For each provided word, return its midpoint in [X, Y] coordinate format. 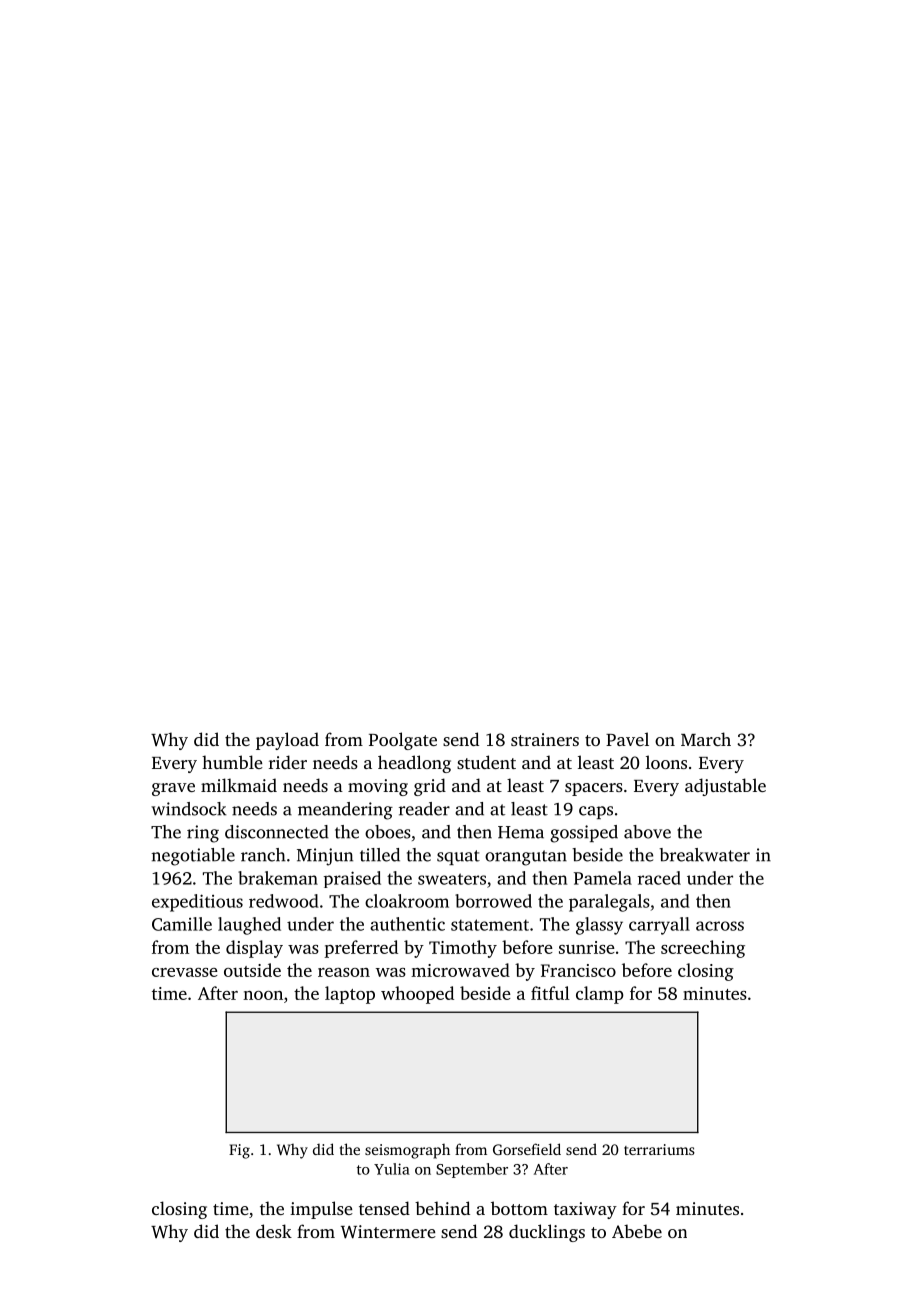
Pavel [627, 739]
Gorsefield [527, 1149]
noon [263, 995]
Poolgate [403, 741]
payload [287, 741]
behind [442, 1208]
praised [352, 879]
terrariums [659, 1149]
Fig [239, 1151]
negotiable [193, 857]
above [647, 832]
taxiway [585, 1210]
